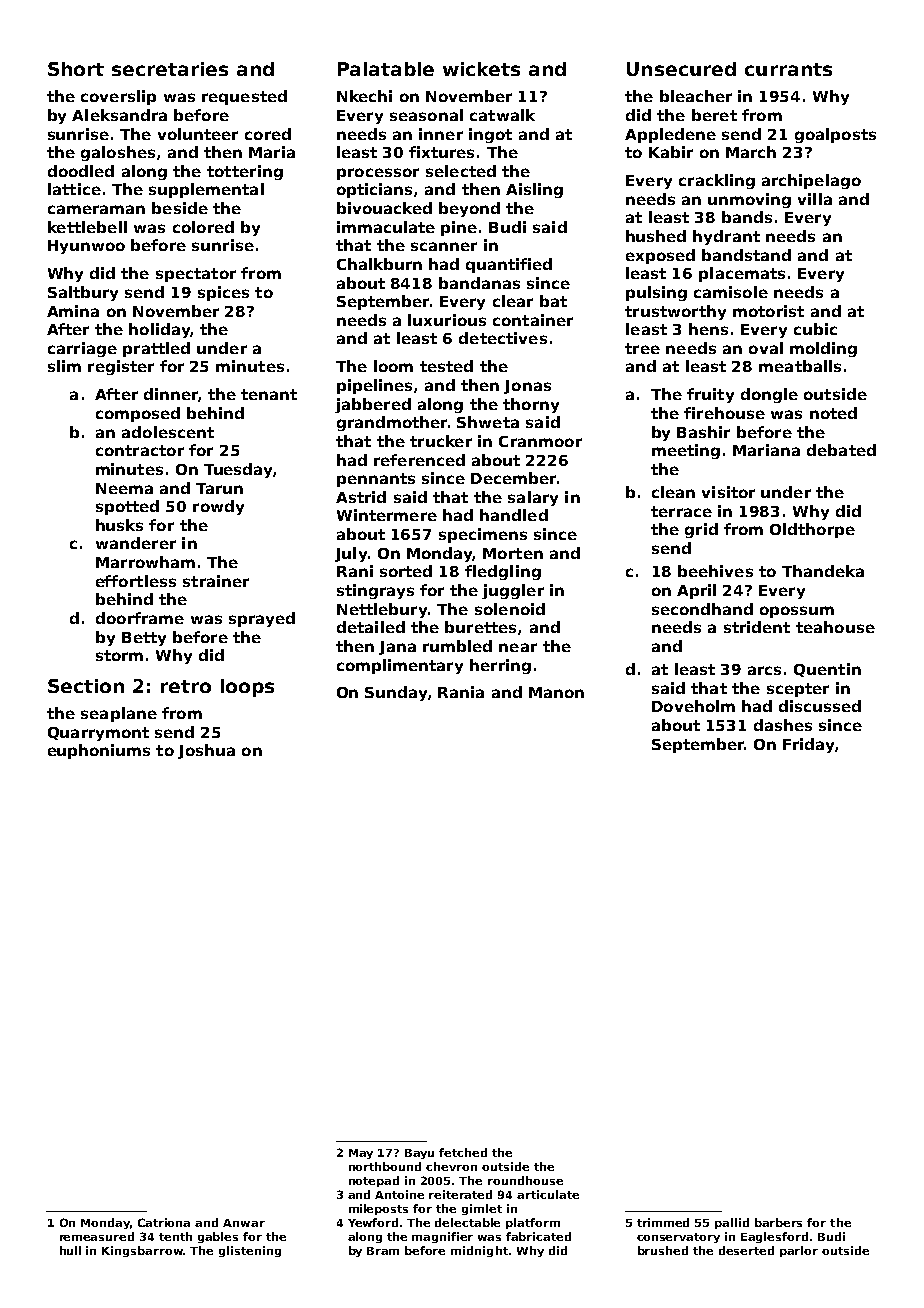 This screenshot has width=924, height=1308. Describe the element at coordinates (99, 751) in the screenshot. I see `euphoniums` at that location.
